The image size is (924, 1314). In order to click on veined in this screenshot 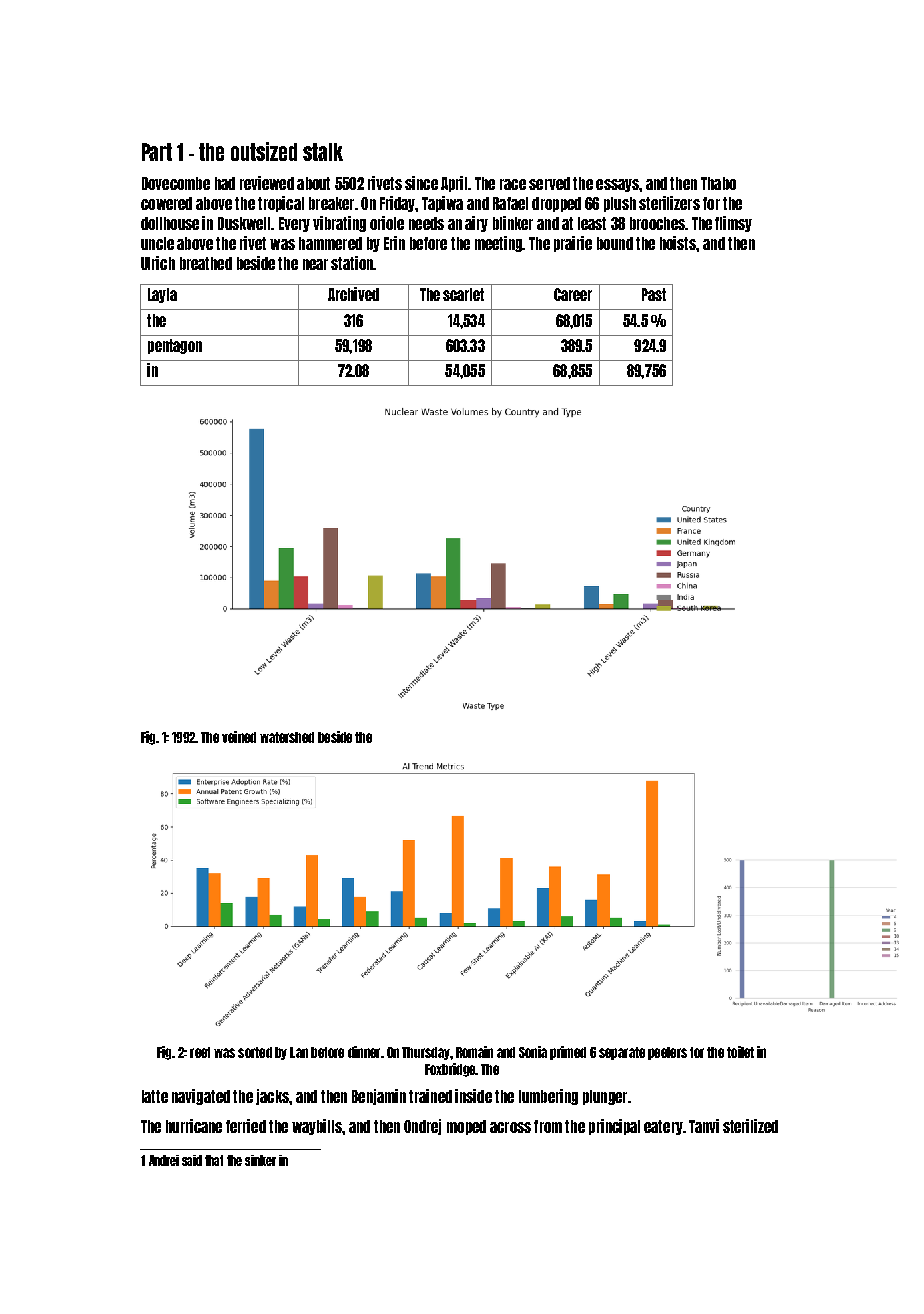, I will do `click(239, 737)`.
